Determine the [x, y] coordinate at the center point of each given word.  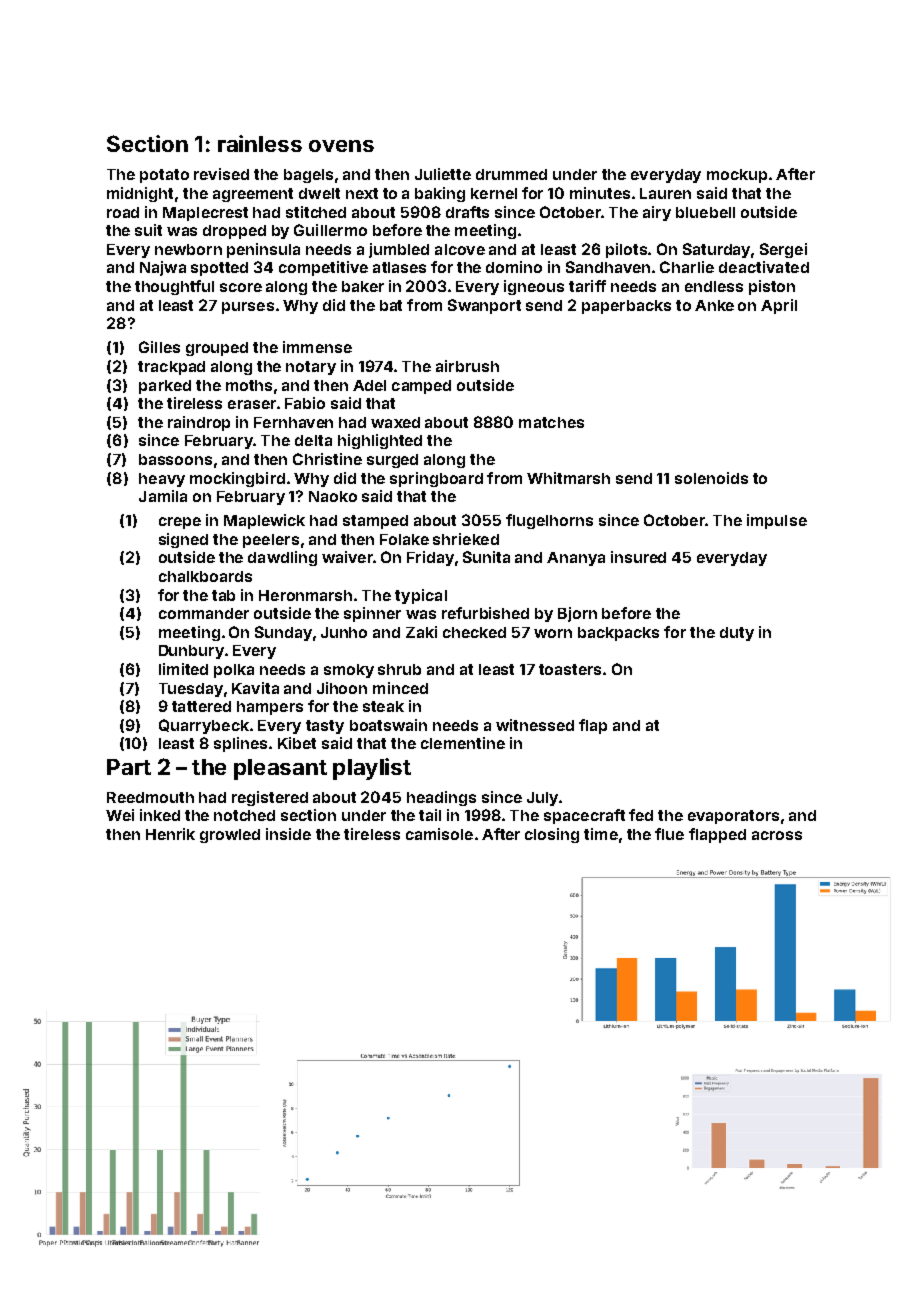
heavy [162, 480]
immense [317, 347]
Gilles [159, 347]
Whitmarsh [568, 478]
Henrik [170, 834]
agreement [253, 195]
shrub [399, 669]
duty [737, 634]
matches [551, 422]
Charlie [687, 267]
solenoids [711, 478]
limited [183, 669]
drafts [467, 212]
